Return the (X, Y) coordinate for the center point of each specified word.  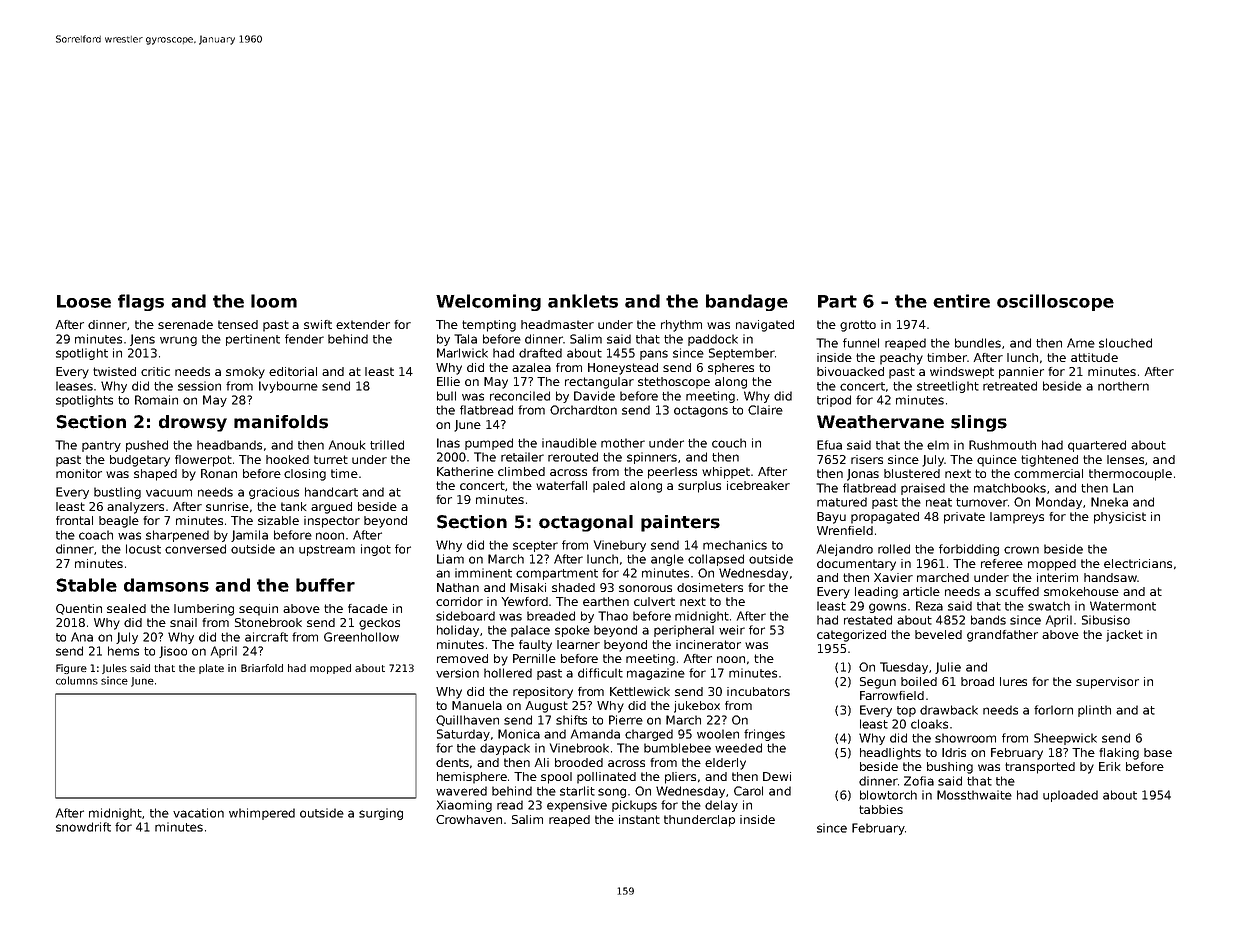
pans (654, 355)
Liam (450, 559)
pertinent (253, 340)
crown (1021, 550)
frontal (74, 520)
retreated (1010, 386)
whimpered (262, 814)
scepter (535, 546)
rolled (894, 549)
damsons (166, 585)
